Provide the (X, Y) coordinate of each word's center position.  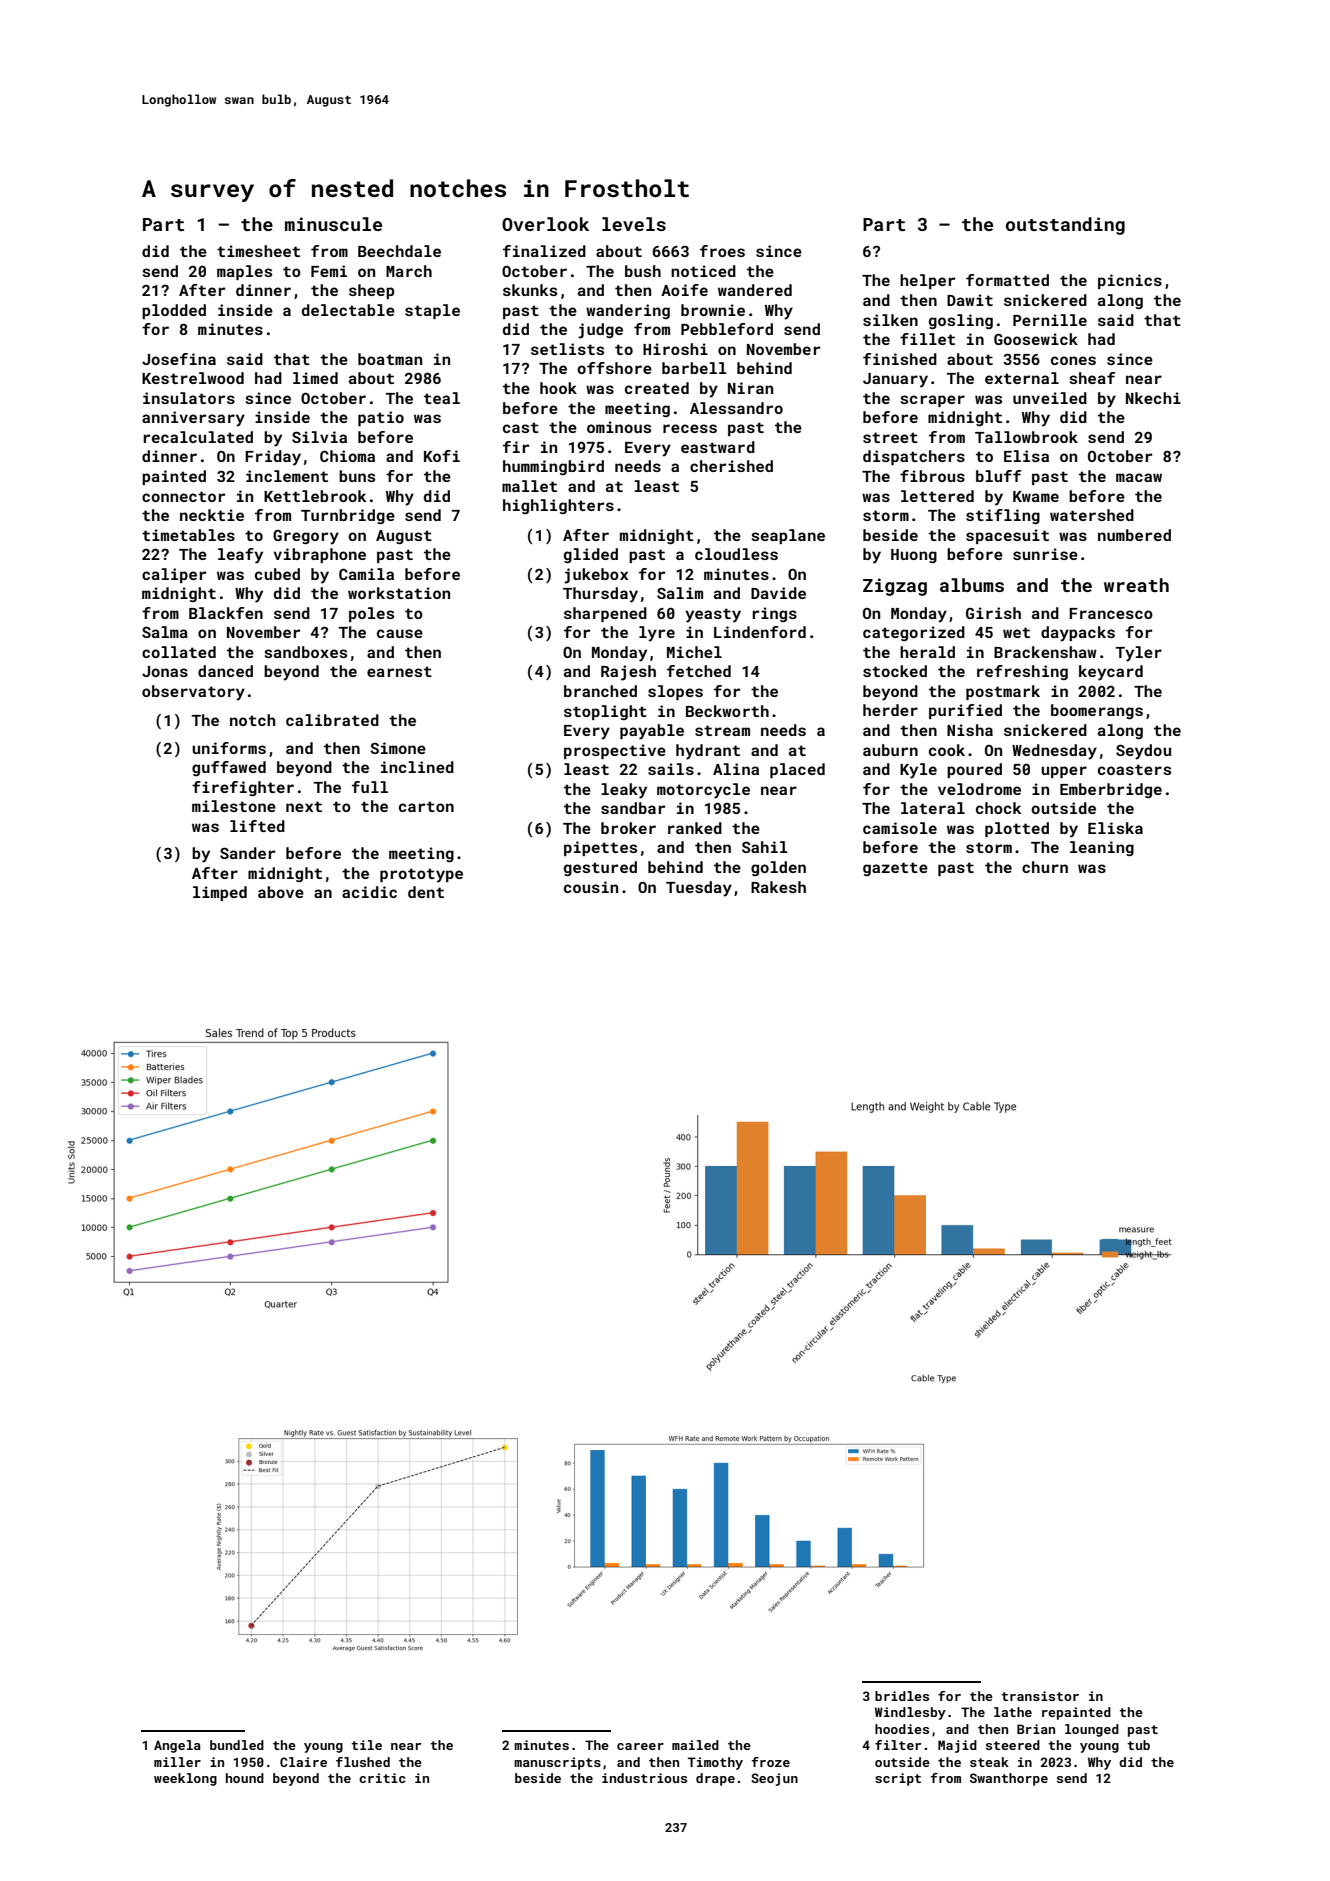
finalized (544, 251)
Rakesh (778, 887)
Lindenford (760, 632)
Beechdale (399, 251)
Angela (177, 1746)
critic (382, 1778)
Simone (398, 748)
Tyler (1139, 654)
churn (1045, 867)
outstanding (1065, 226)
